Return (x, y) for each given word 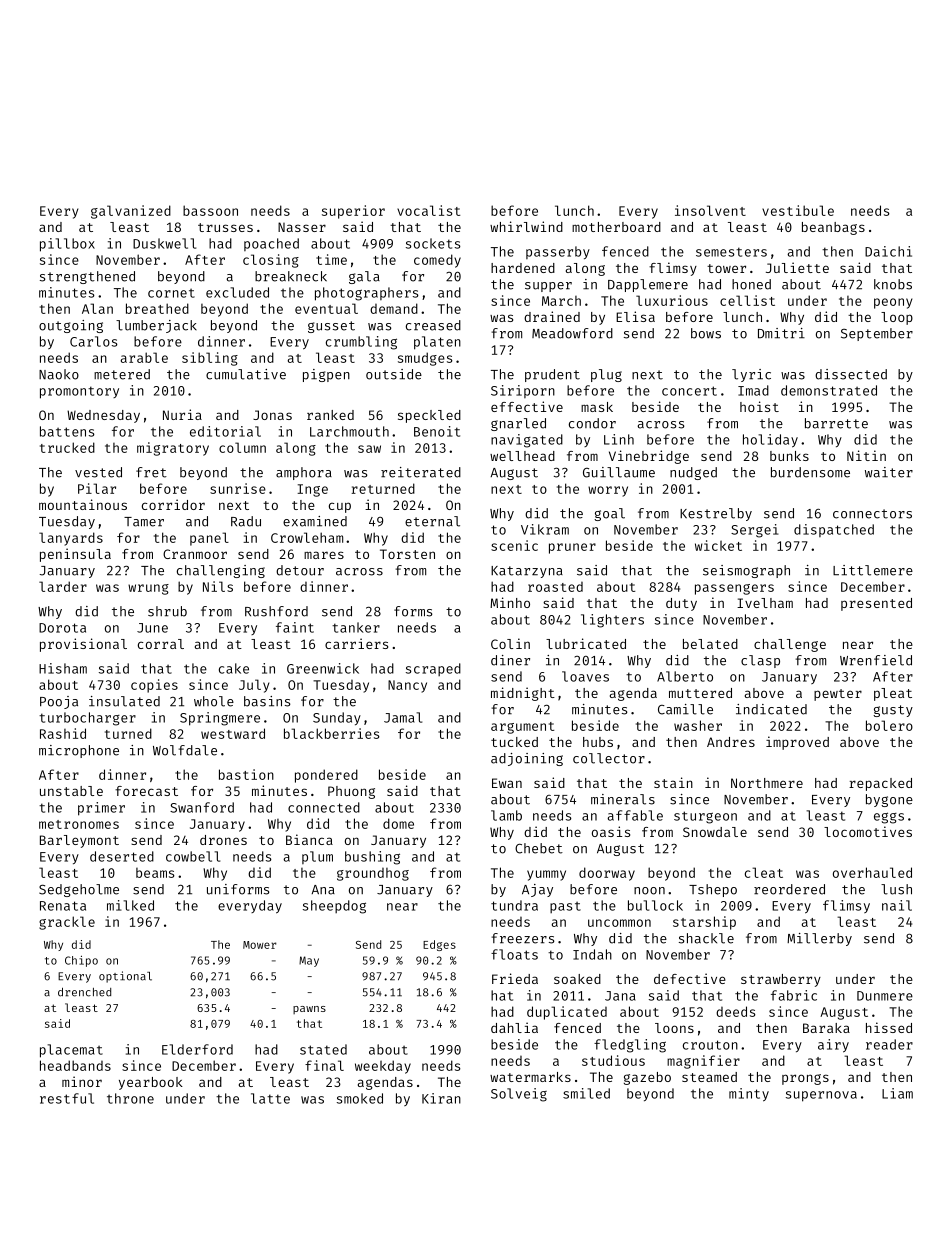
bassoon (210, 210)
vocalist (428, 210)
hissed (889, 1027)
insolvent (710, 210)
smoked (360, 1098)
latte (270, 1098)
